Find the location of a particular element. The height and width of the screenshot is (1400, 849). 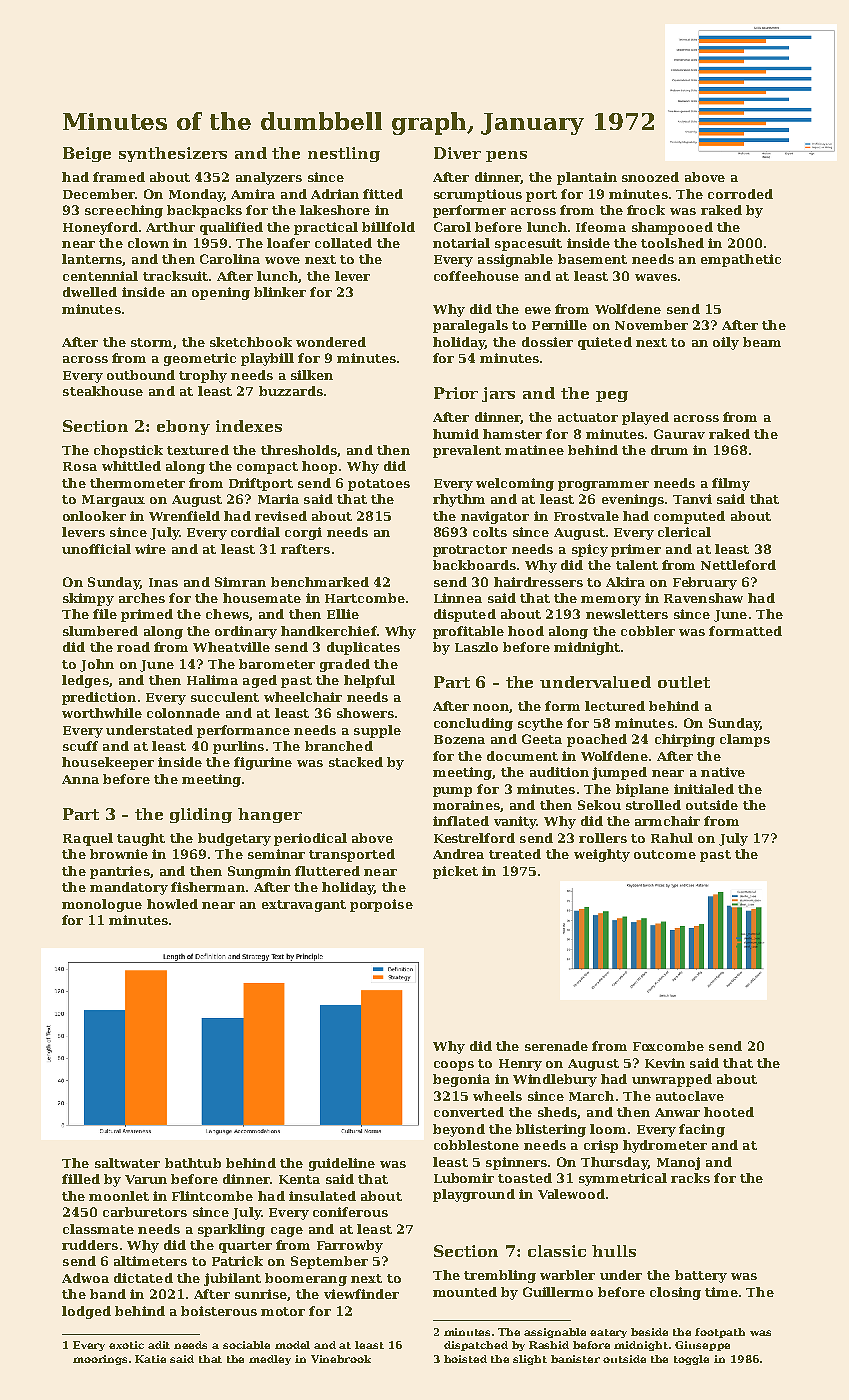

Honeyford is located at coordinates (100, 228).
